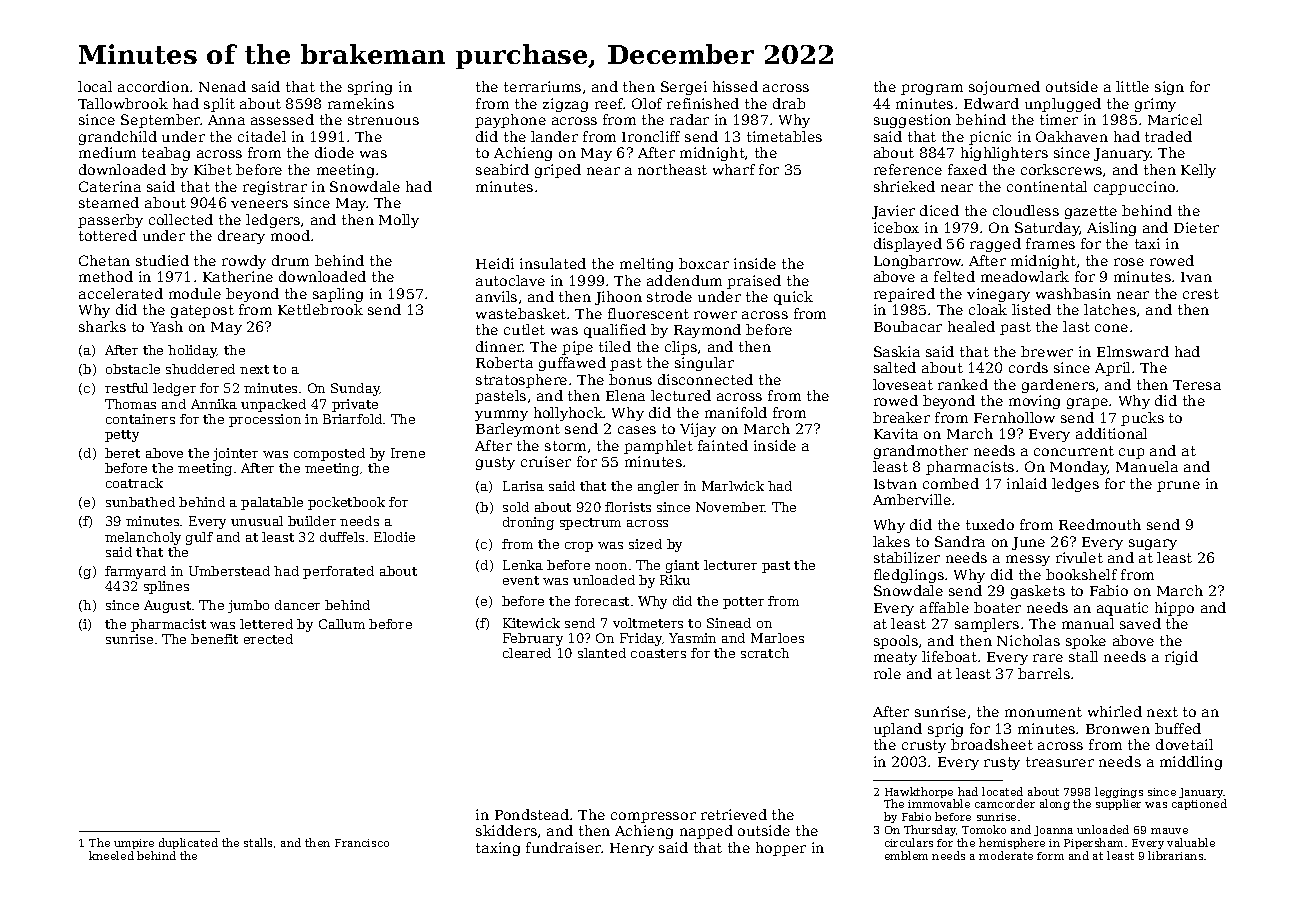 This screenshot has width=1308, height=924. Describe the element at coordinates (1087, 403) in the screenshot. I see `grape` at that location.
